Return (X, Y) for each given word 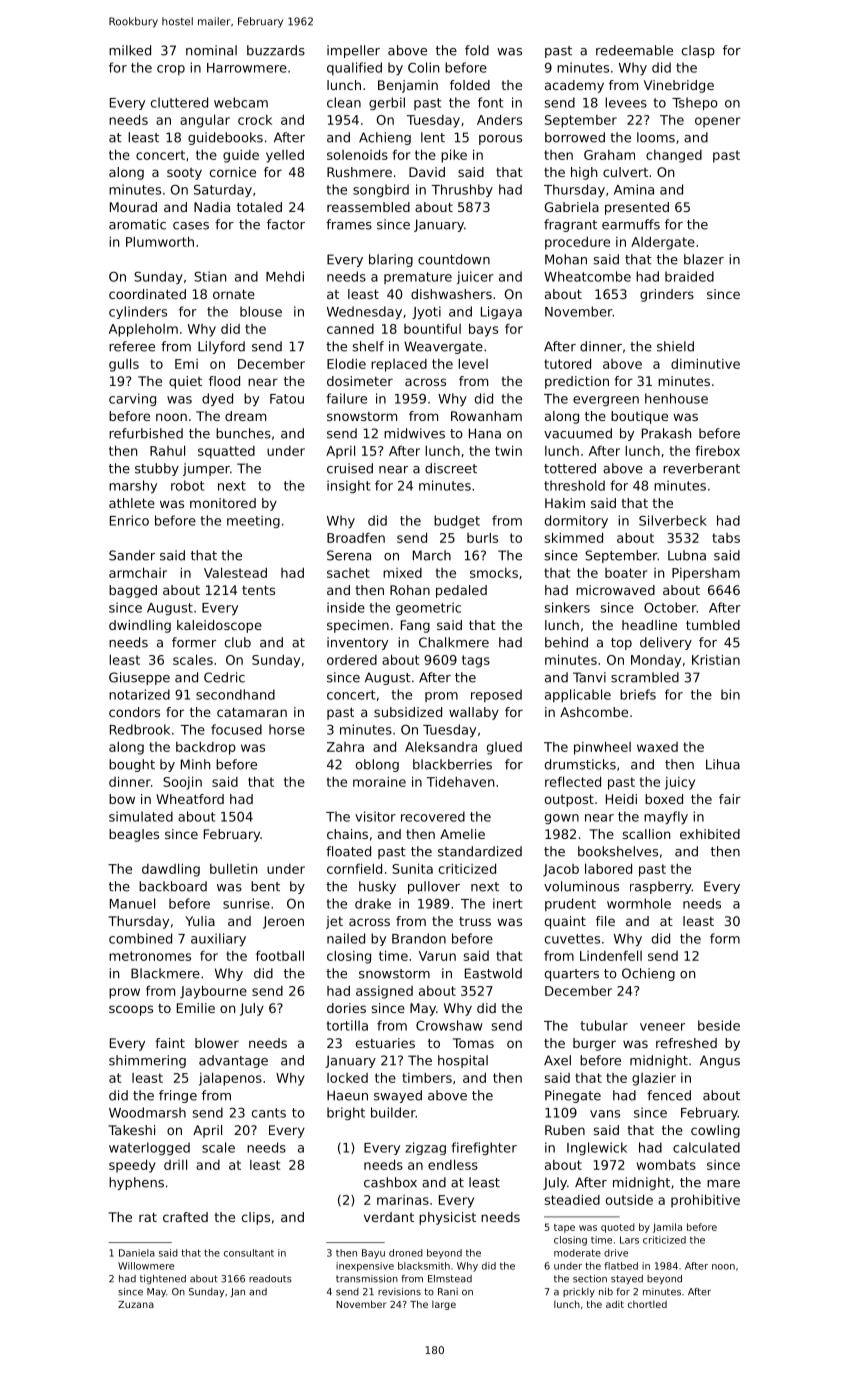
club (238, 642)
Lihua (723, 764)
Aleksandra (441, 746)
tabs (726, 538)
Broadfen (356, 538)
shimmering (147, 1061)
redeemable (634, 50)
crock (255, 120)
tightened (163, 1280)
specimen (358, 626)
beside (719, 1025)
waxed (657, 747)
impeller (353, 51)
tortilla (347, 1025)
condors (134, 712)
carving (132, 399)
